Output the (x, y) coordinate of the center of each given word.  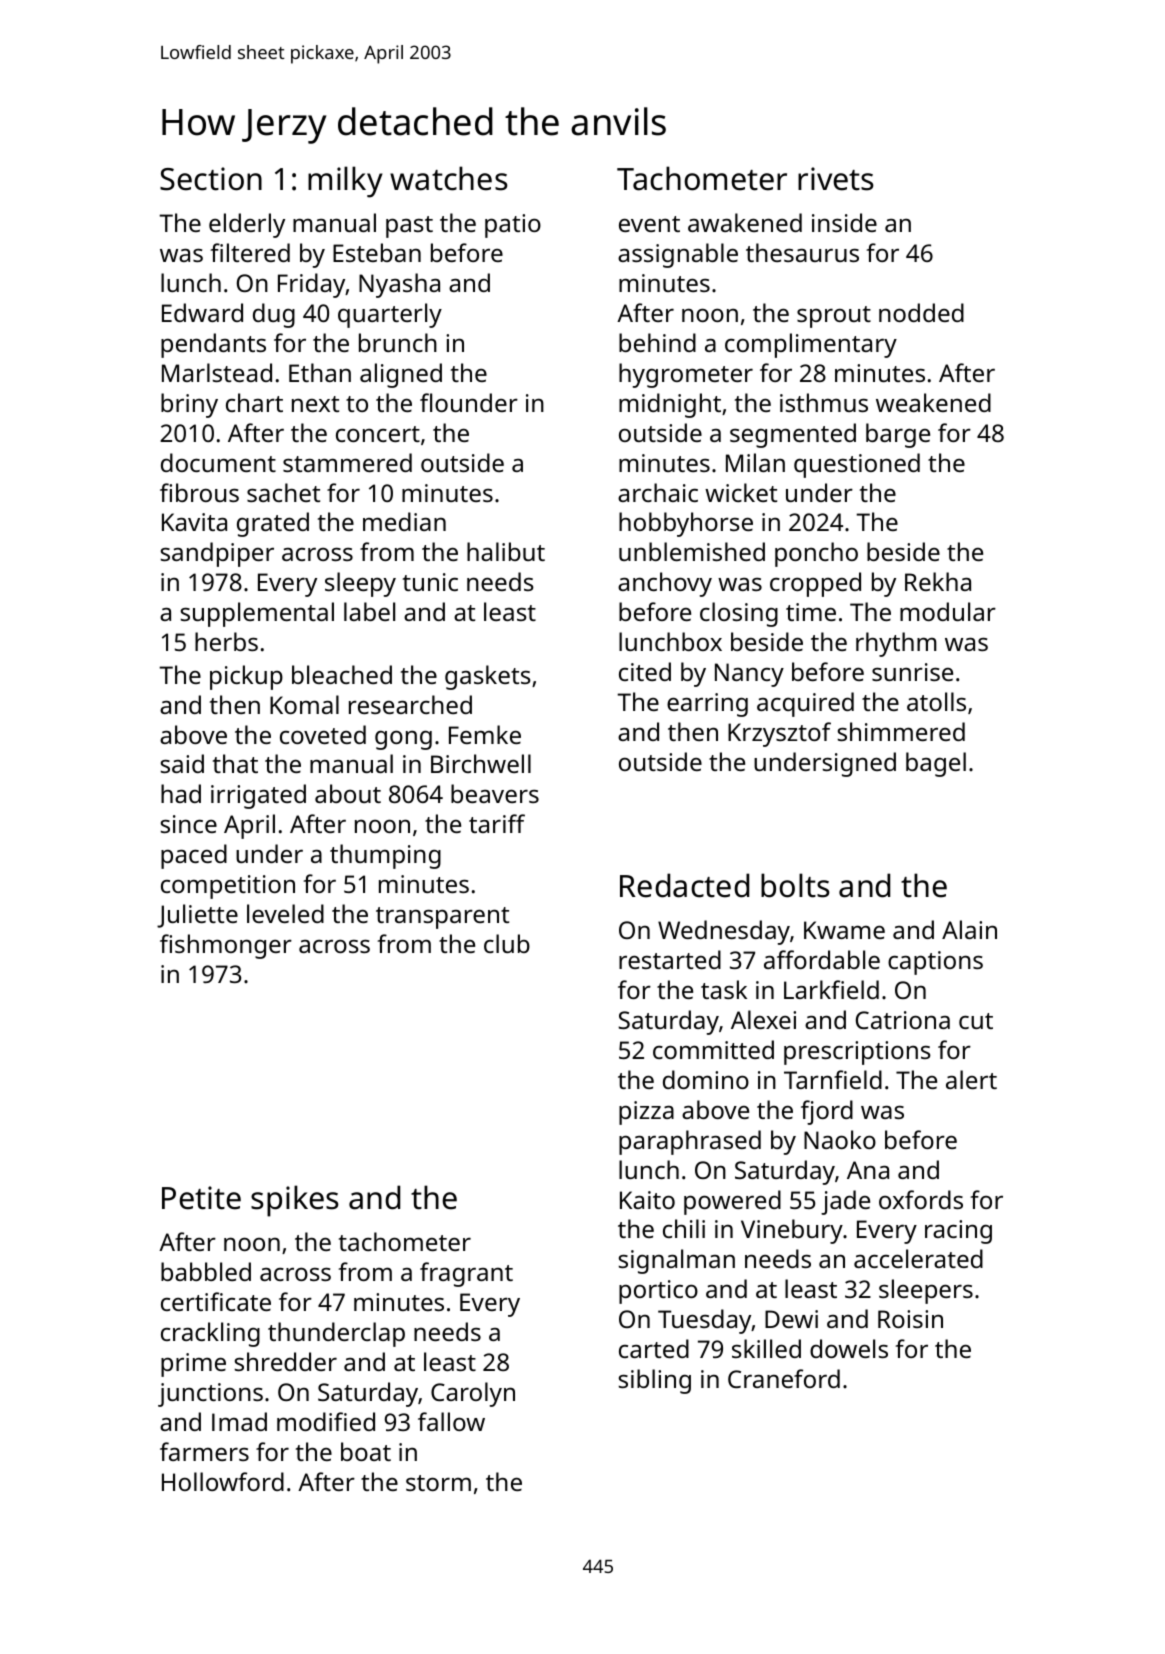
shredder (286, 1361)
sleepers (926, 1291)
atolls (936, 701)
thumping (385, 856)
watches (449, 178)
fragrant (466, 1274)
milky (345, 182)
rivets (836, 179)
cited (645, 671)
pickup (246, 677)
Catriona (903, 1020)
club (507, 943)
